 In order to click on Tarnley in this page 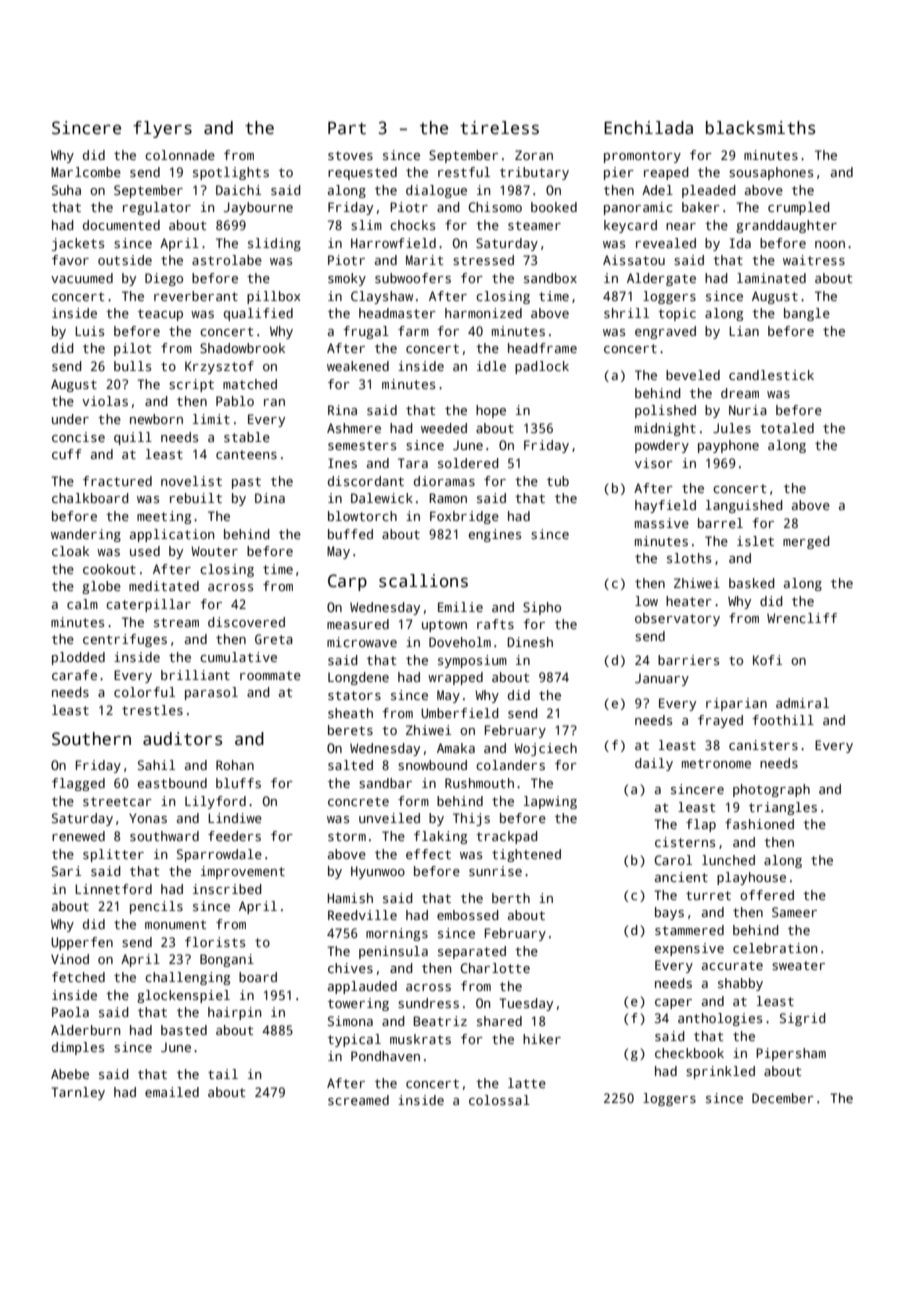, I will do `click(78, 1093)`.
